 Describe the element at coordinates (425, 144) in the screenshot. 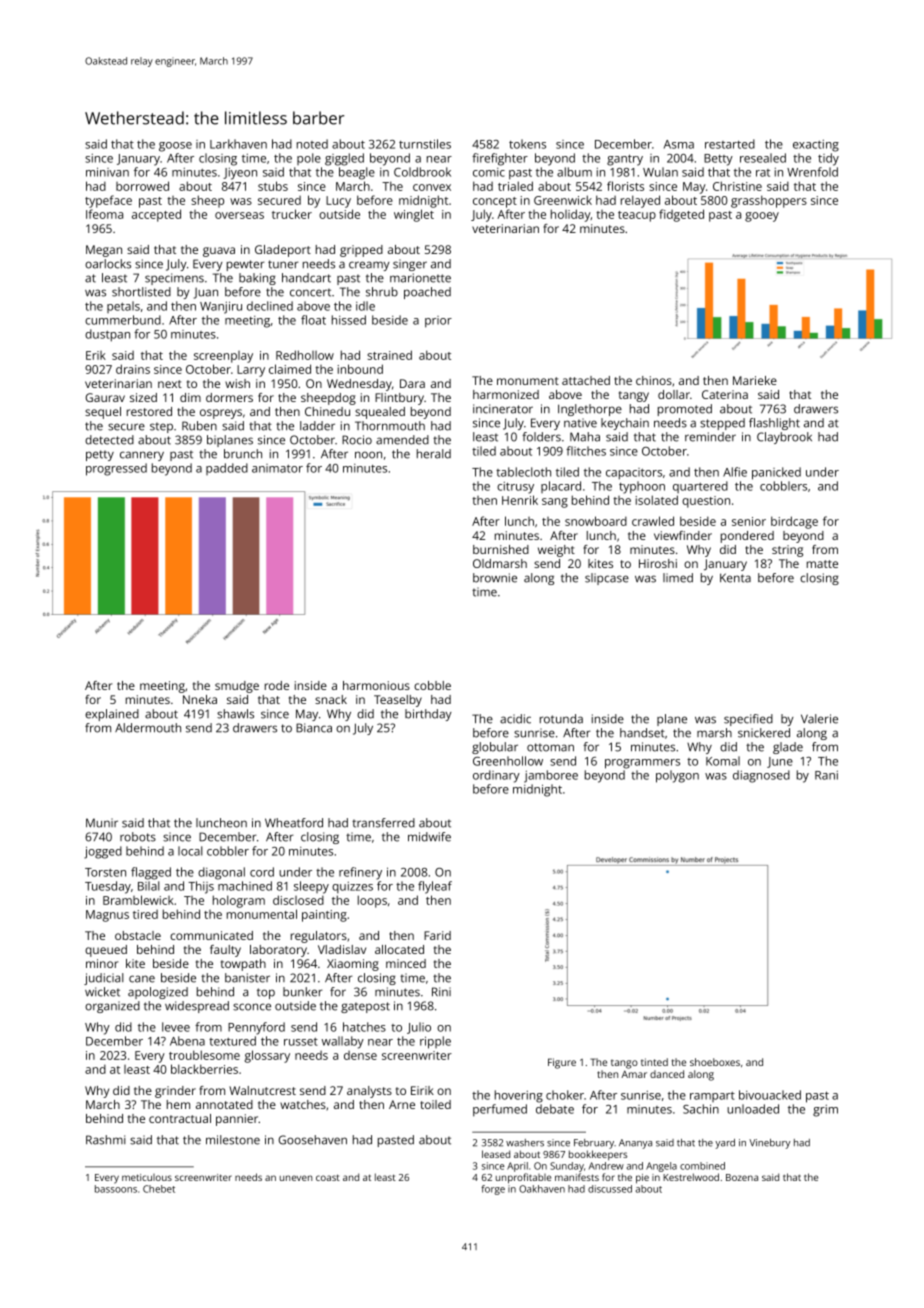

I see `turnstiles` at that location.
